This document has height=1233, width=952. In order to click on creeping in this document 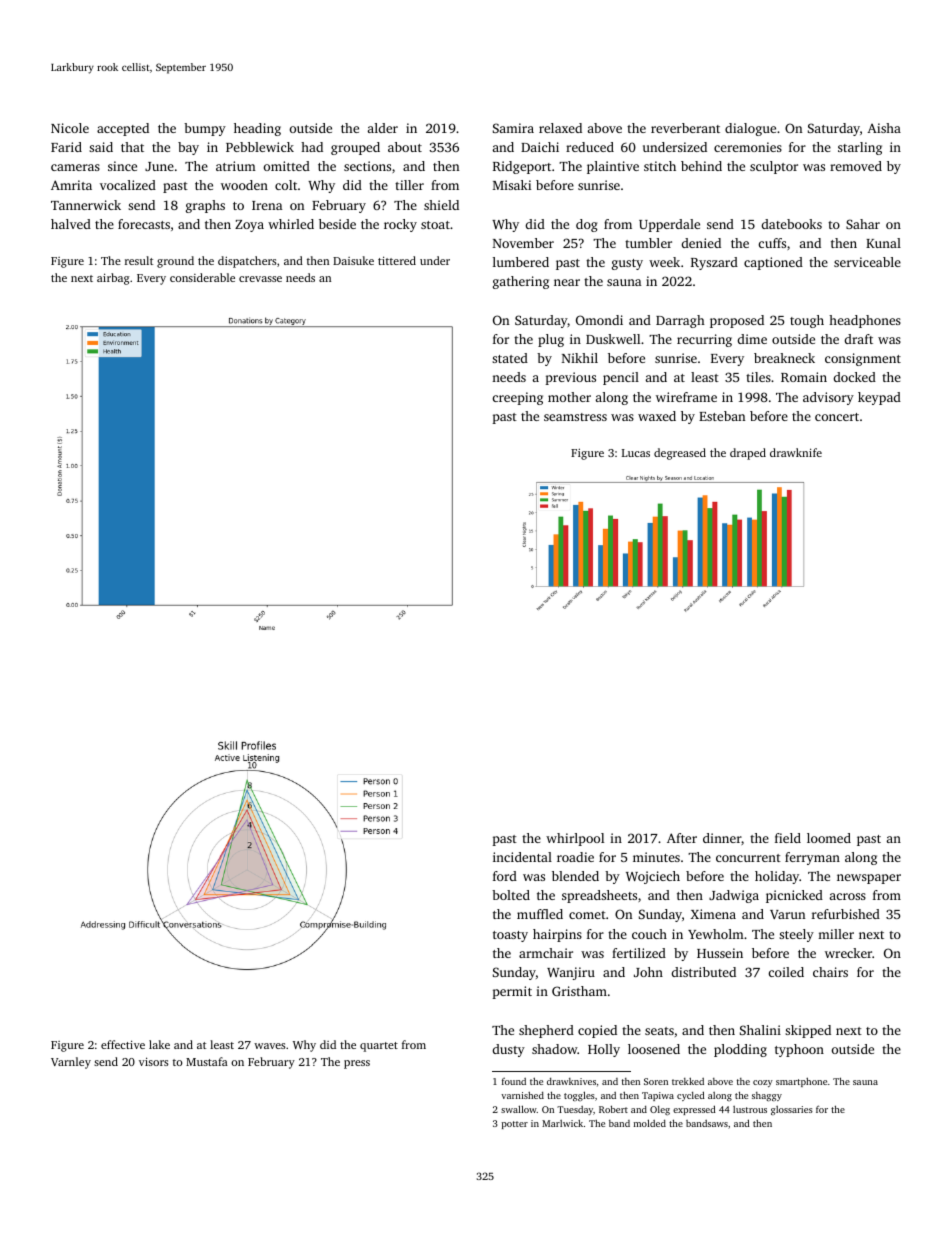, I will do `click(518, 398)`.
